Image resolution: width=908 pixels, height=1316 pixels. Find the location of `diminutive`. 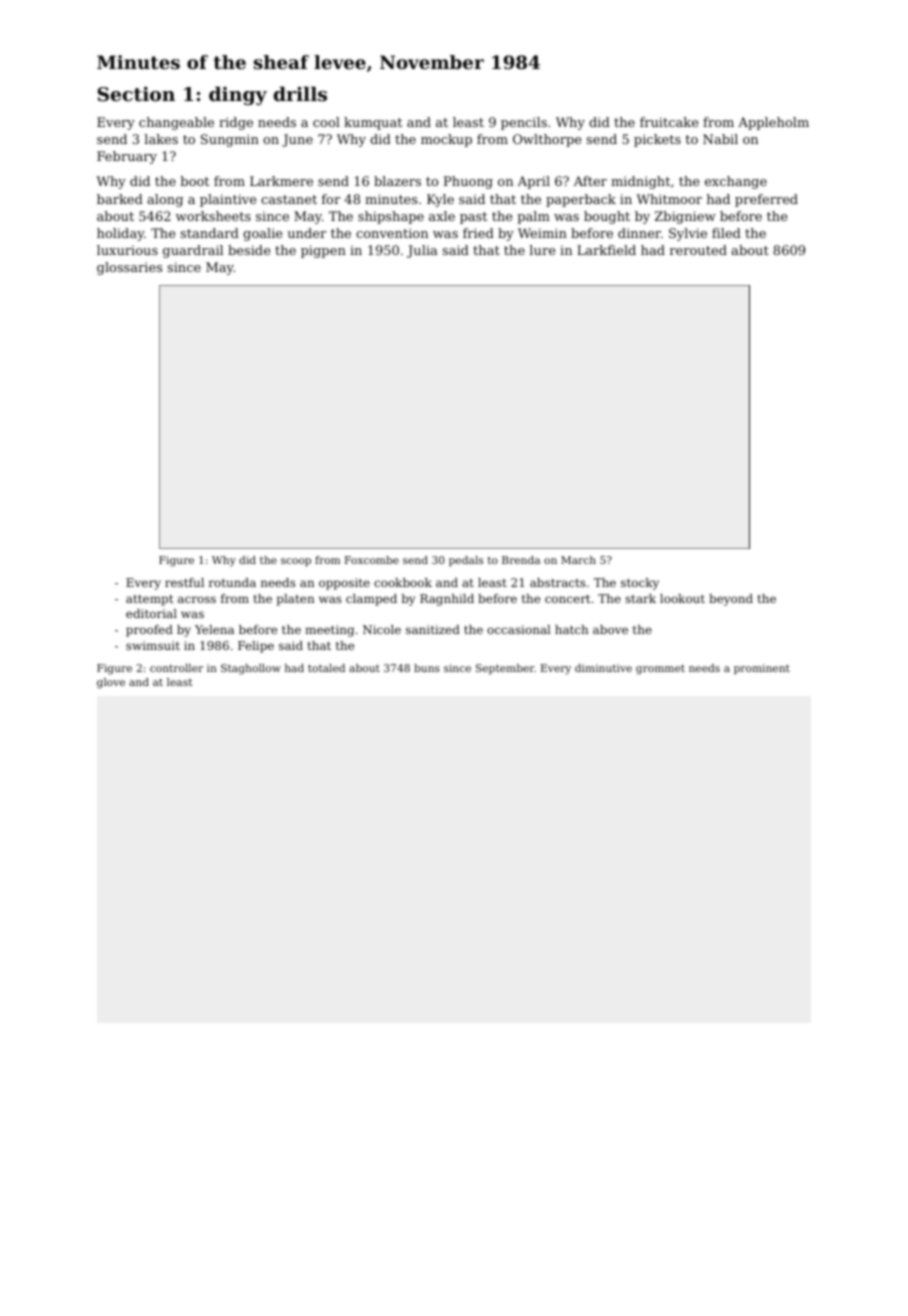

diminutive is located at coordinates (603, 668).
